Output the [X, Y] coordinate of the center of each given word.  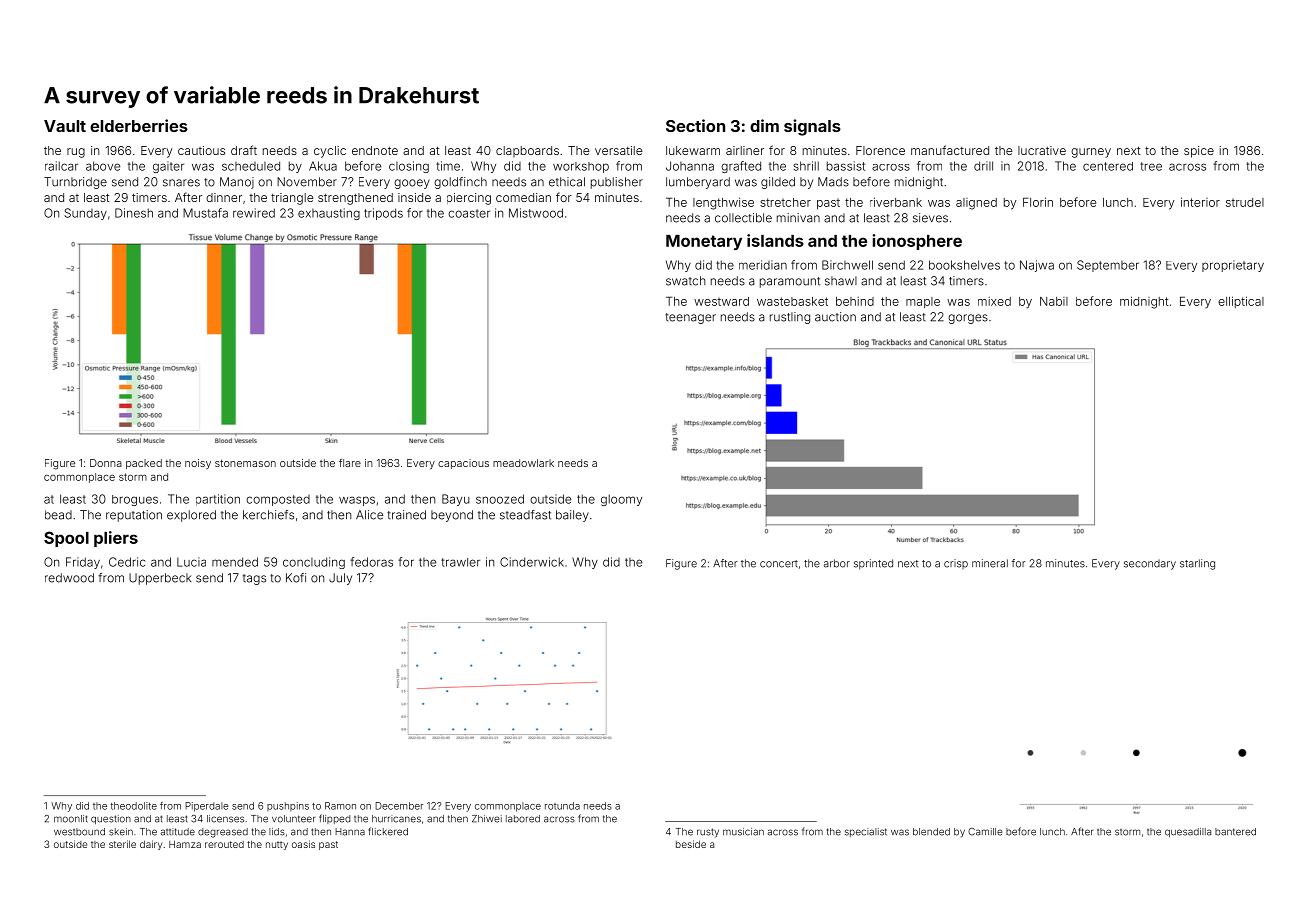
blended [931, 832]
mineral [990, 563]
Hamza [185, 844]
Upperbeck [160, 579]
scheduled [251, 166]
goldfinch [460, 183]
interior [1200, 202]
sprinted [873, 564]
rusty [708, 833]
